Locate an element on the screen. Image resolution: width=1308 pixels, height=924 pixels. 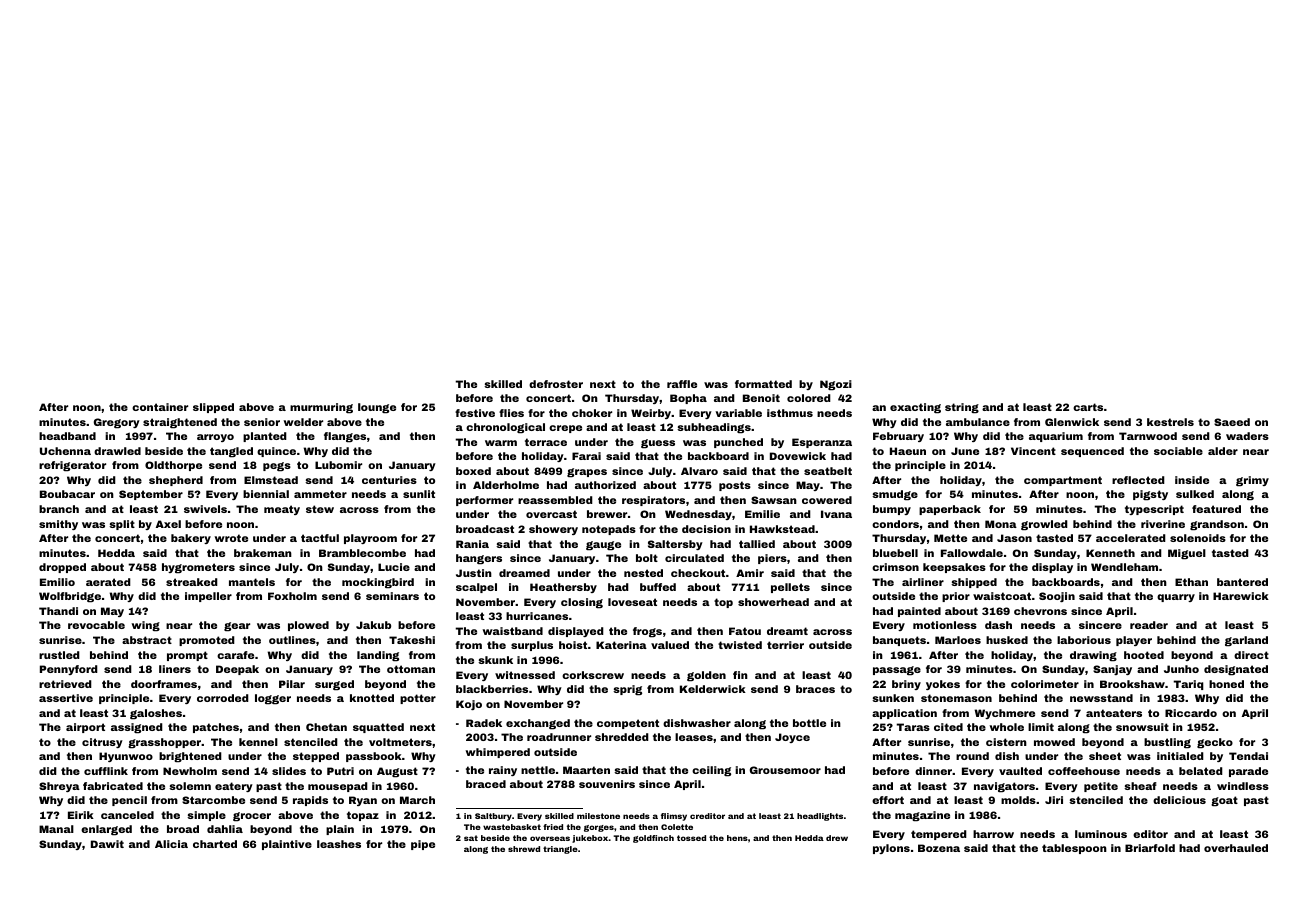
Saeed is located at coordinates (1232, 422).
